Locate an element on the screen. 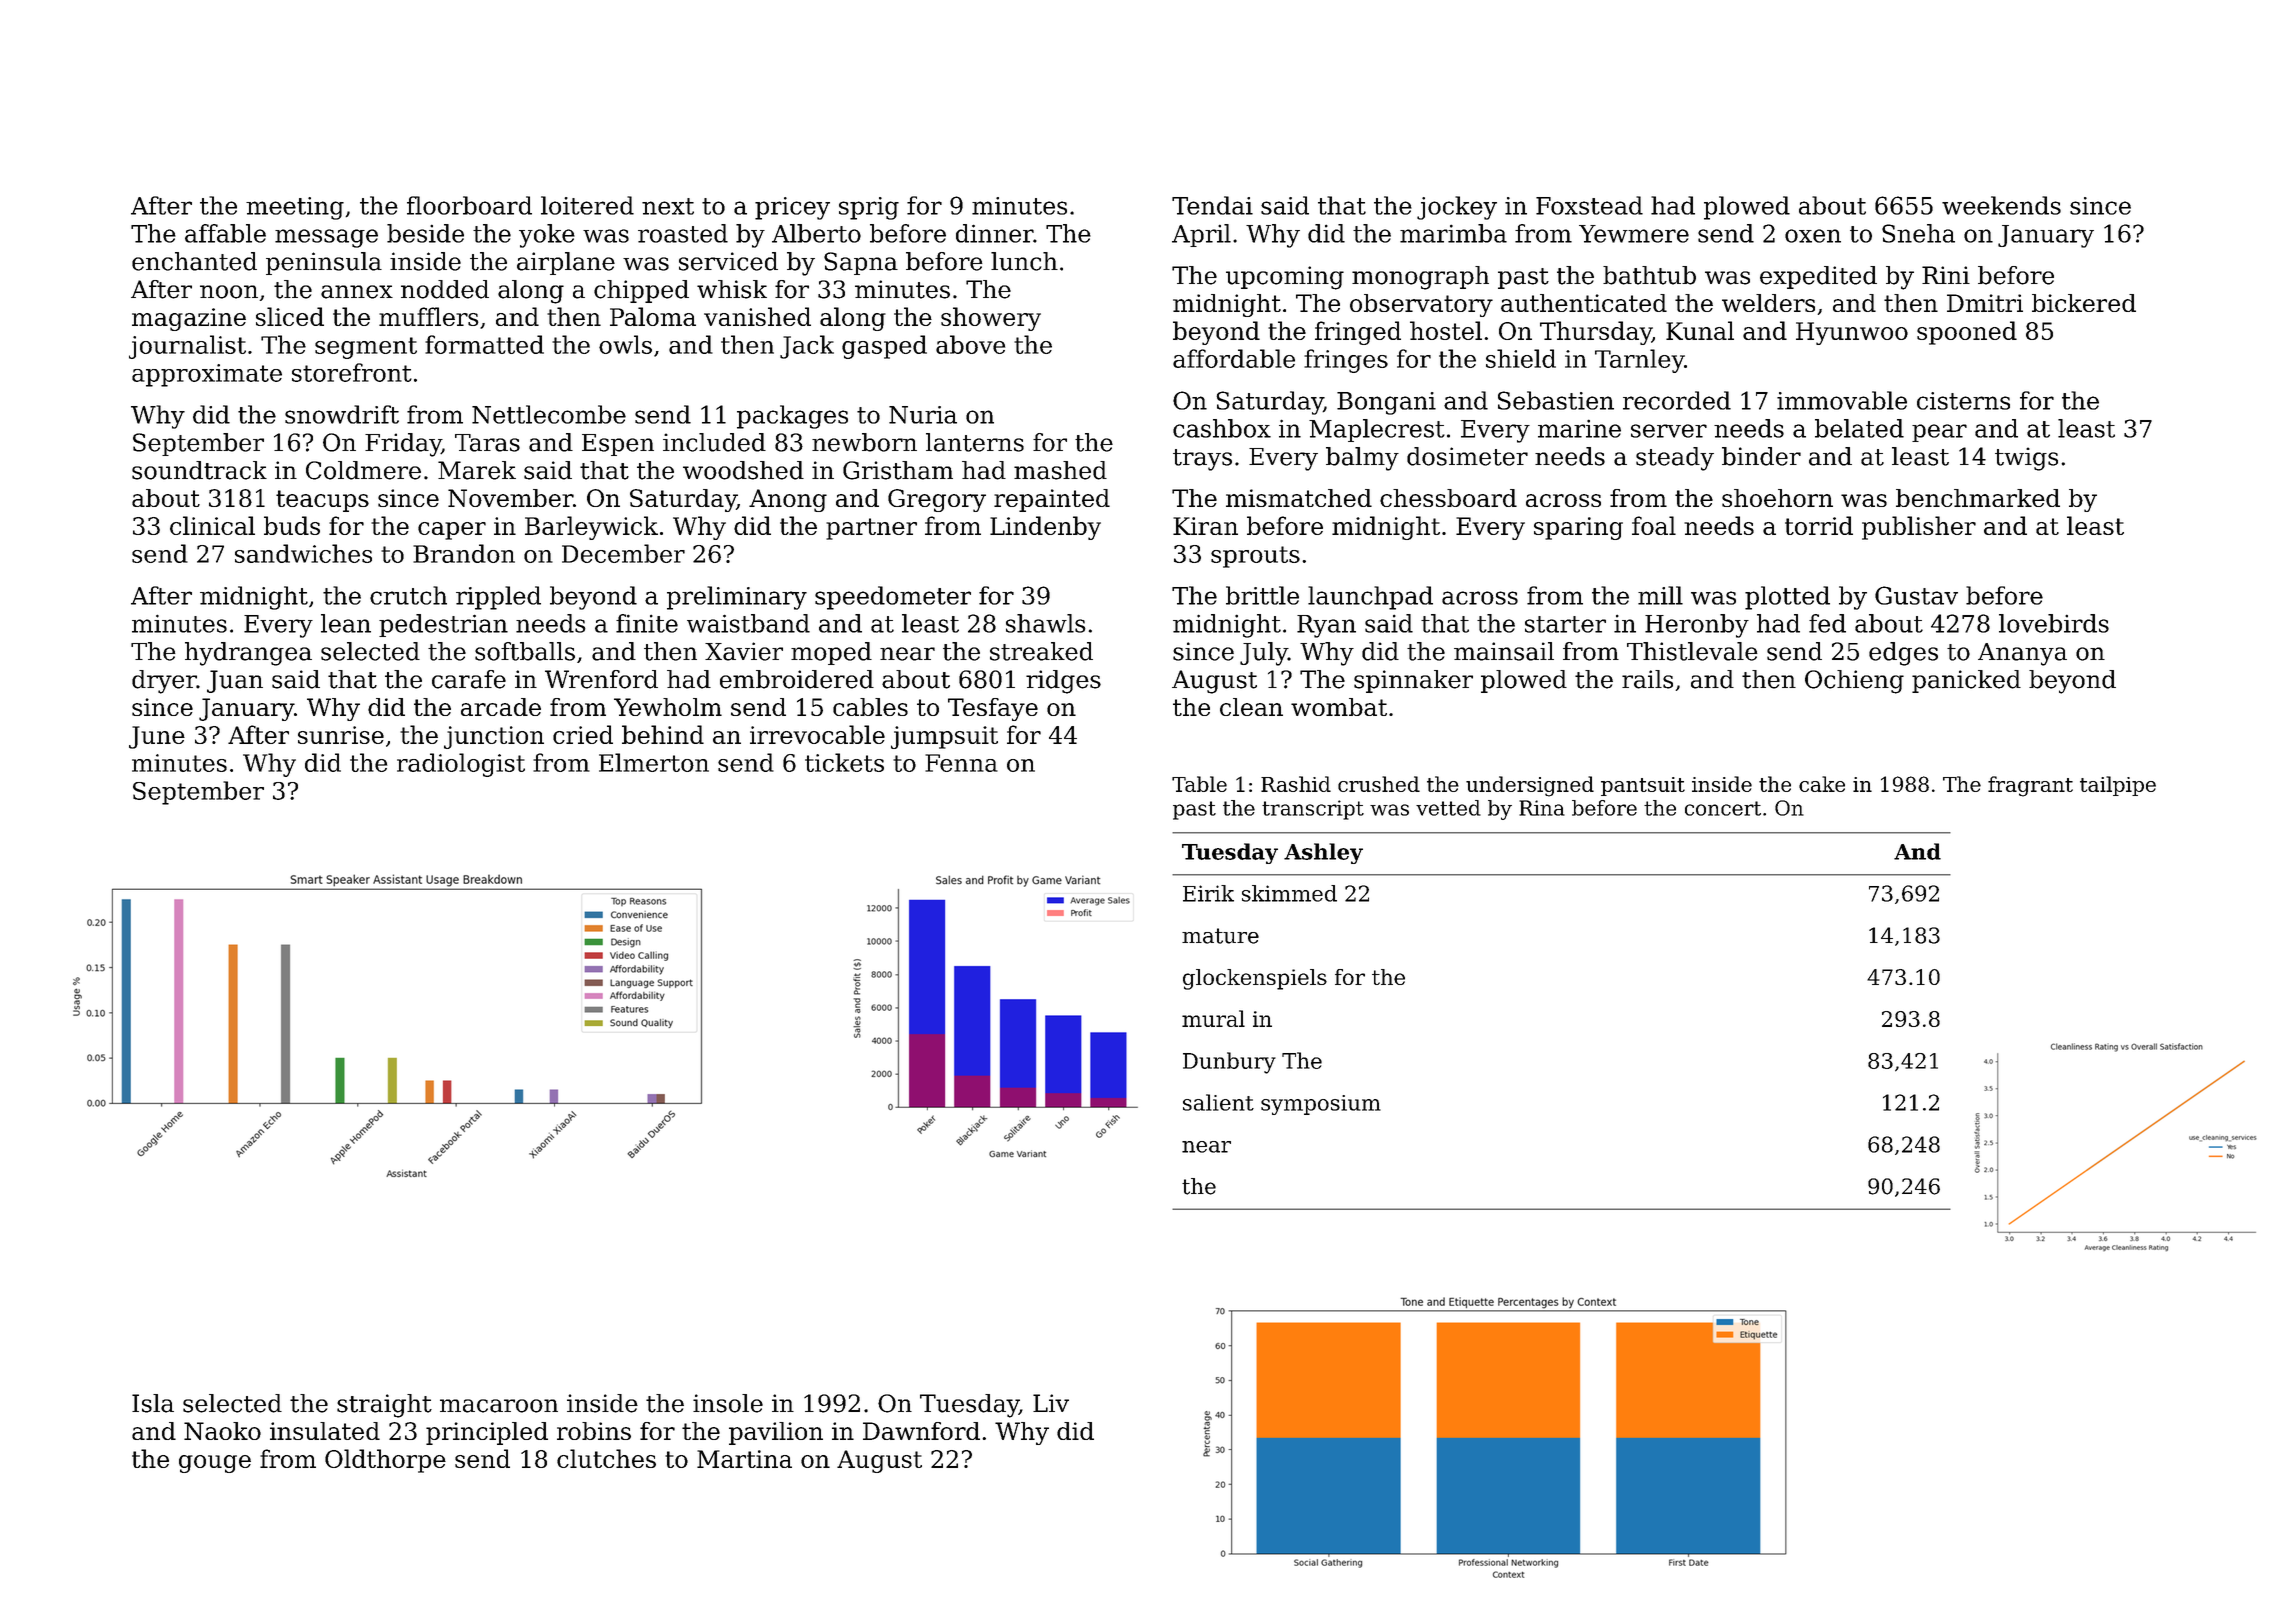 The height and width of the screenshot is (1620, 2292). tailpipe is located at coordinates (2118, 786).
